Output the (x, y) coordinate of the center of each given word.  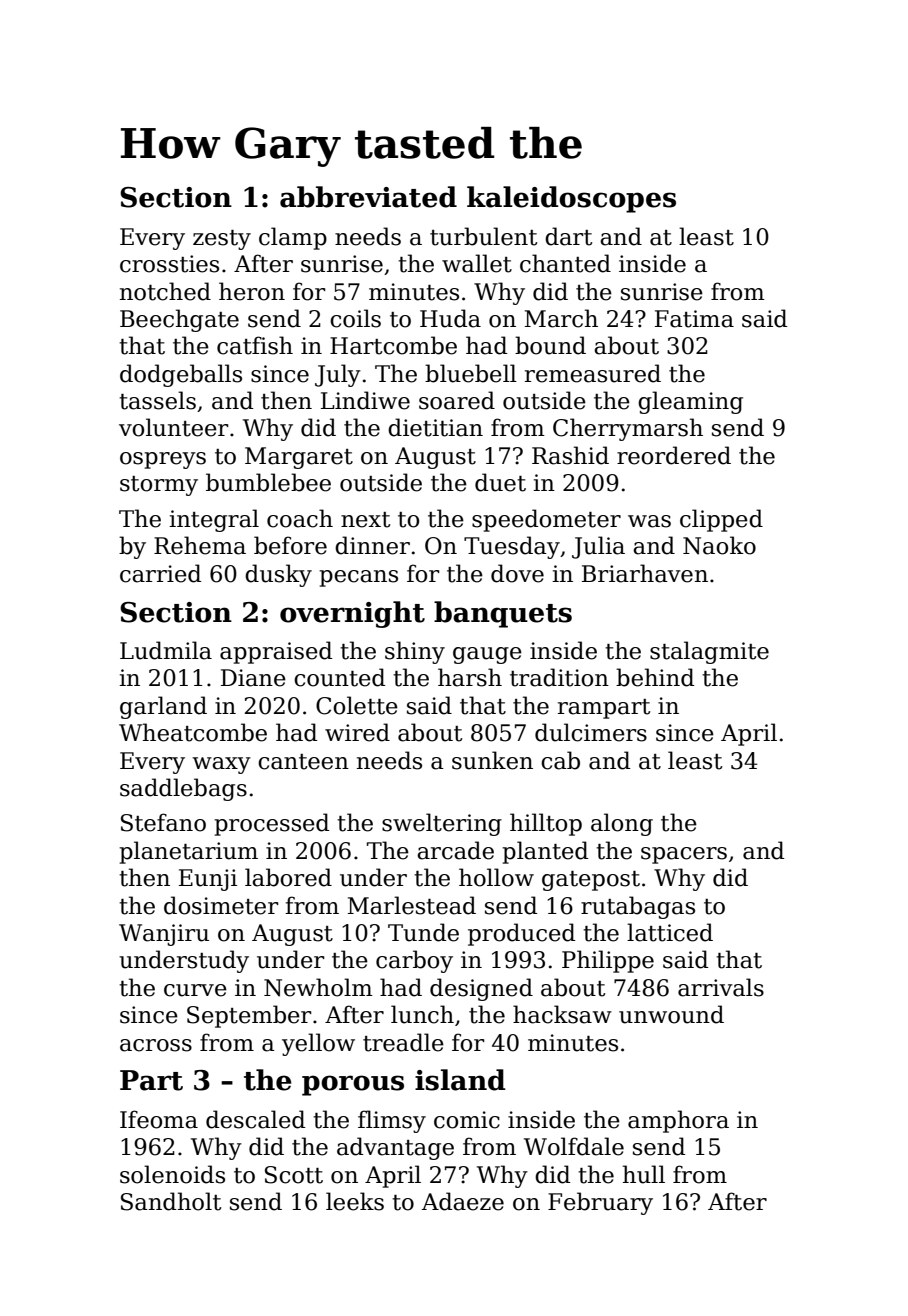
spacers (684, 855)
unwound (671, 1014)
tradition (559, 677)
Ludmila (166, 650)
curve (195, 990)
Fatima (694, 319)
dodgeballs (181, 375)
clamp (293, 238)
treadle (403, 1042)
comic (467, 1120)
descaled (255, 1119)
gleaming (690, 402)
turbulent (483, 236)
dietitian (435, 427)
